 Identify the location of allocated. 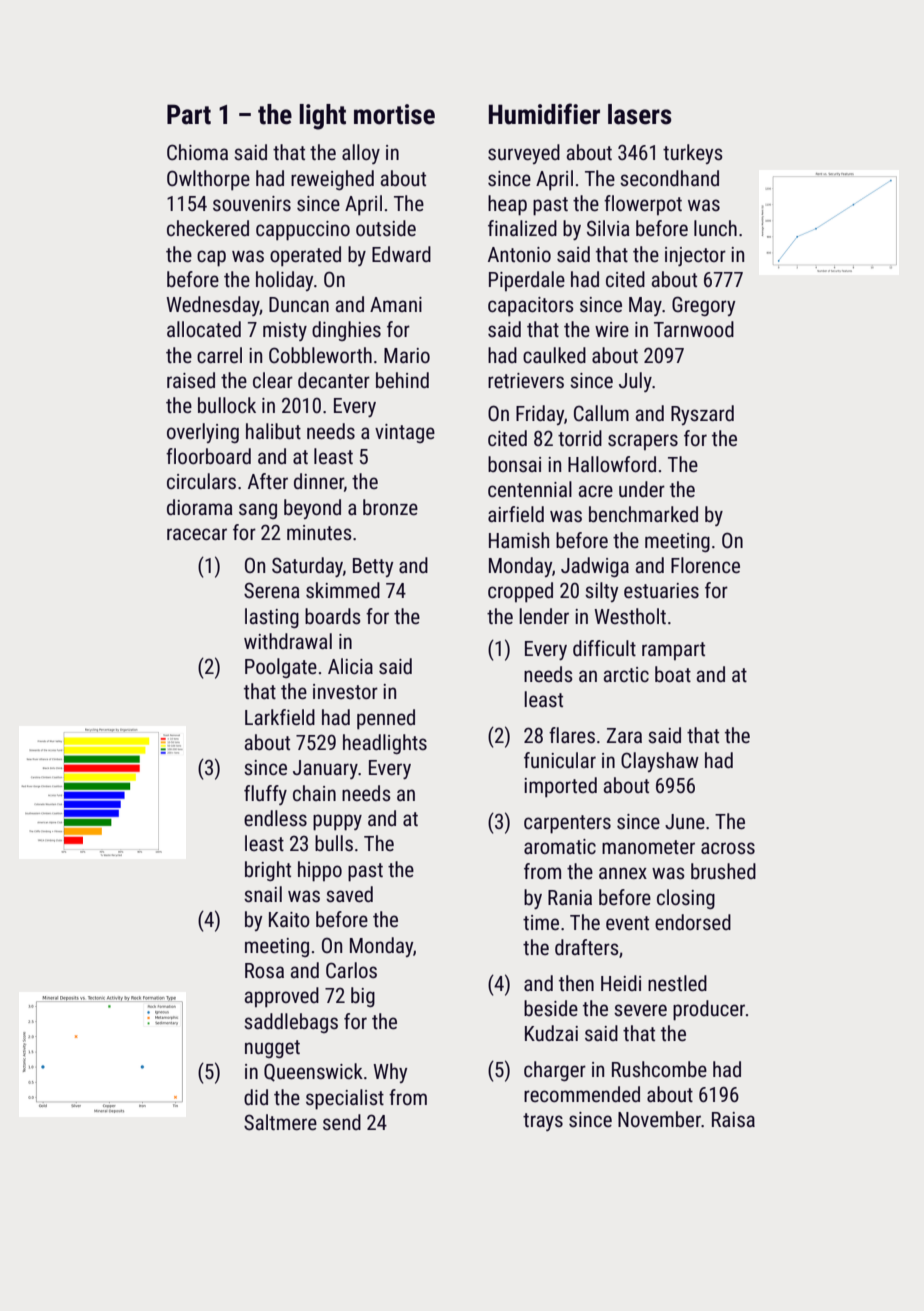
(204, 329).
